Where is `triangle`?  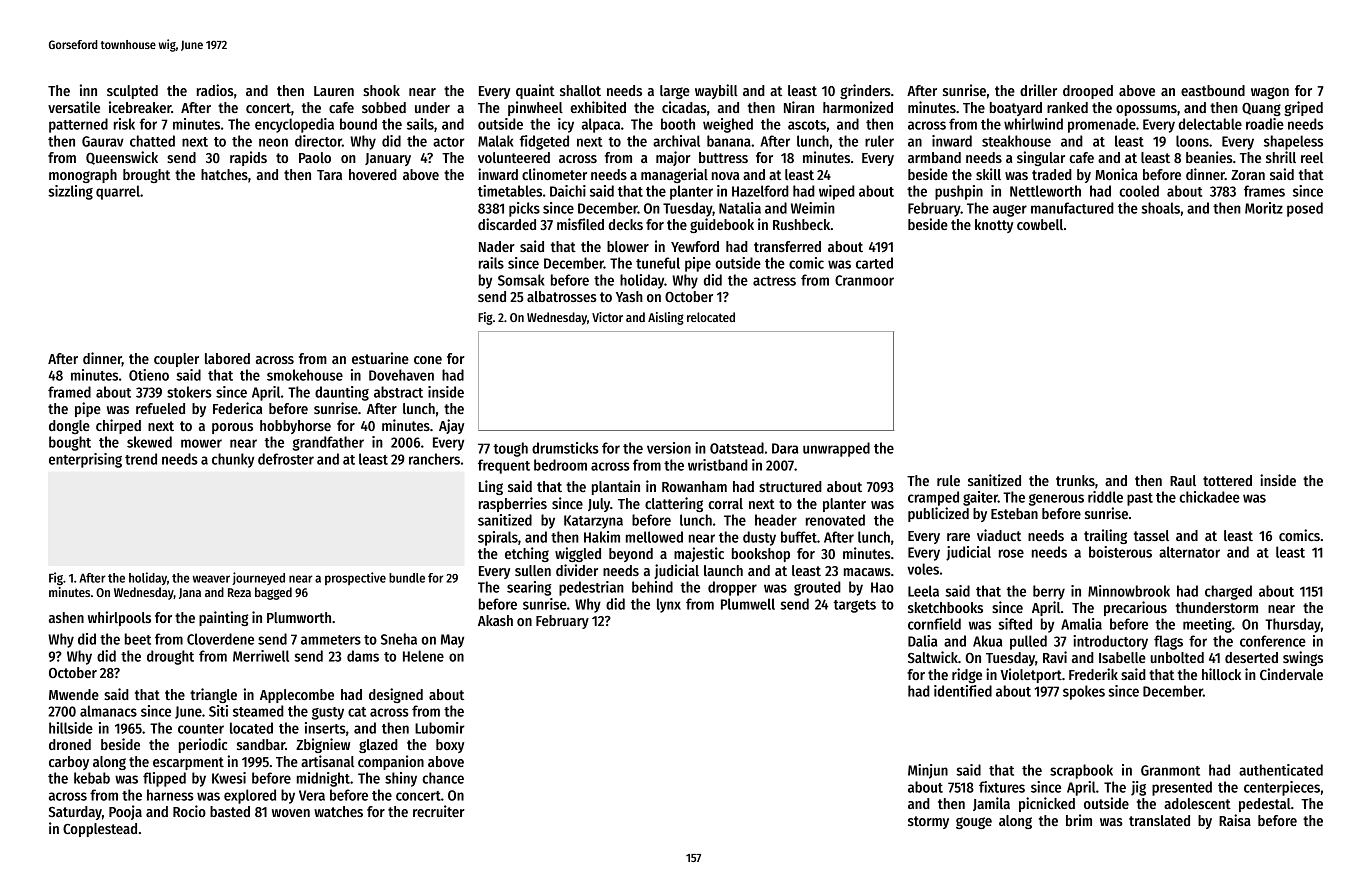 triangle is located at coordinates (213, 695).
